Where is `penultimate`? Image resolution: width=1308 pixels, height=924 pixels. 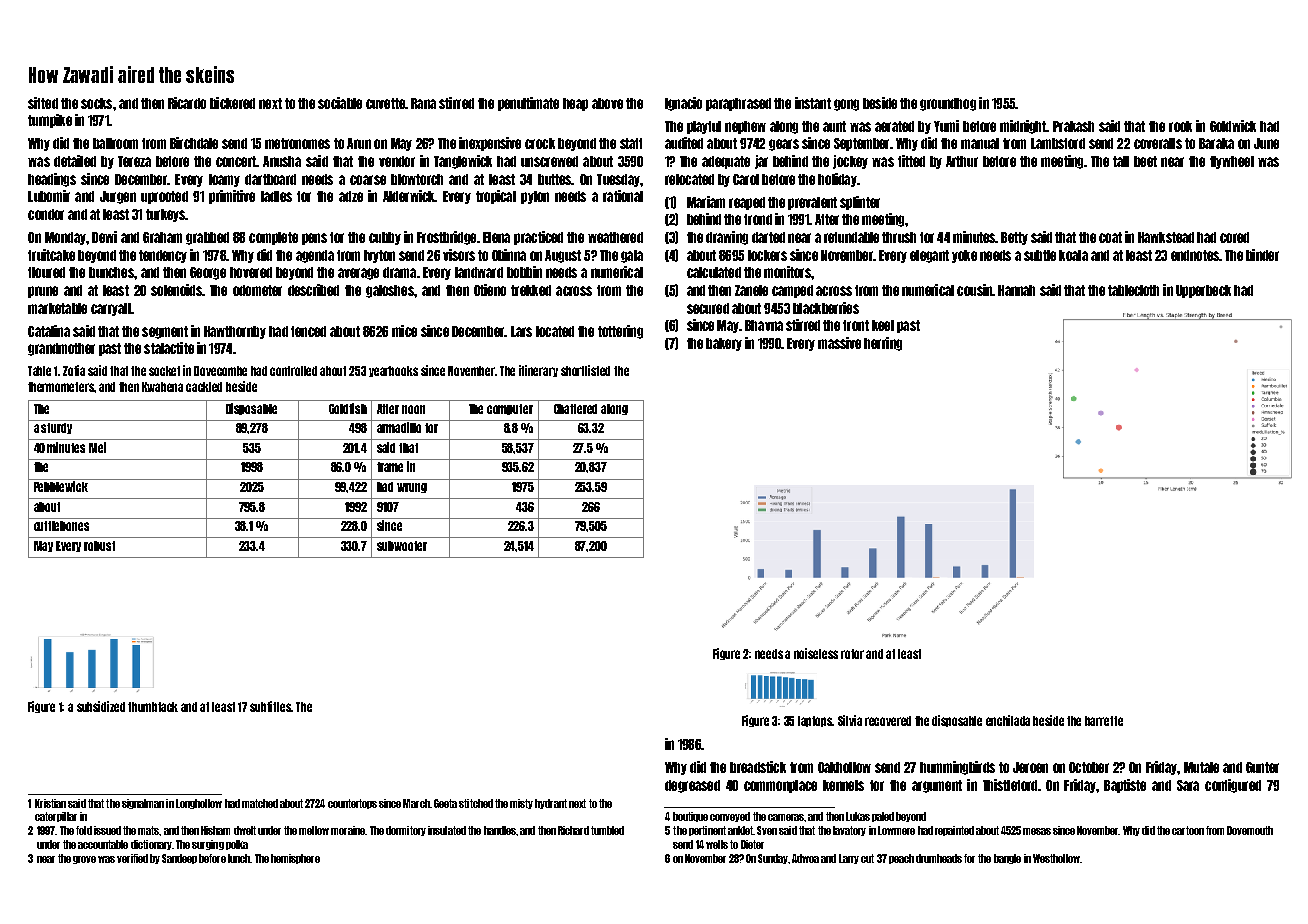 penultimate is located at coordinates (528, 104).
